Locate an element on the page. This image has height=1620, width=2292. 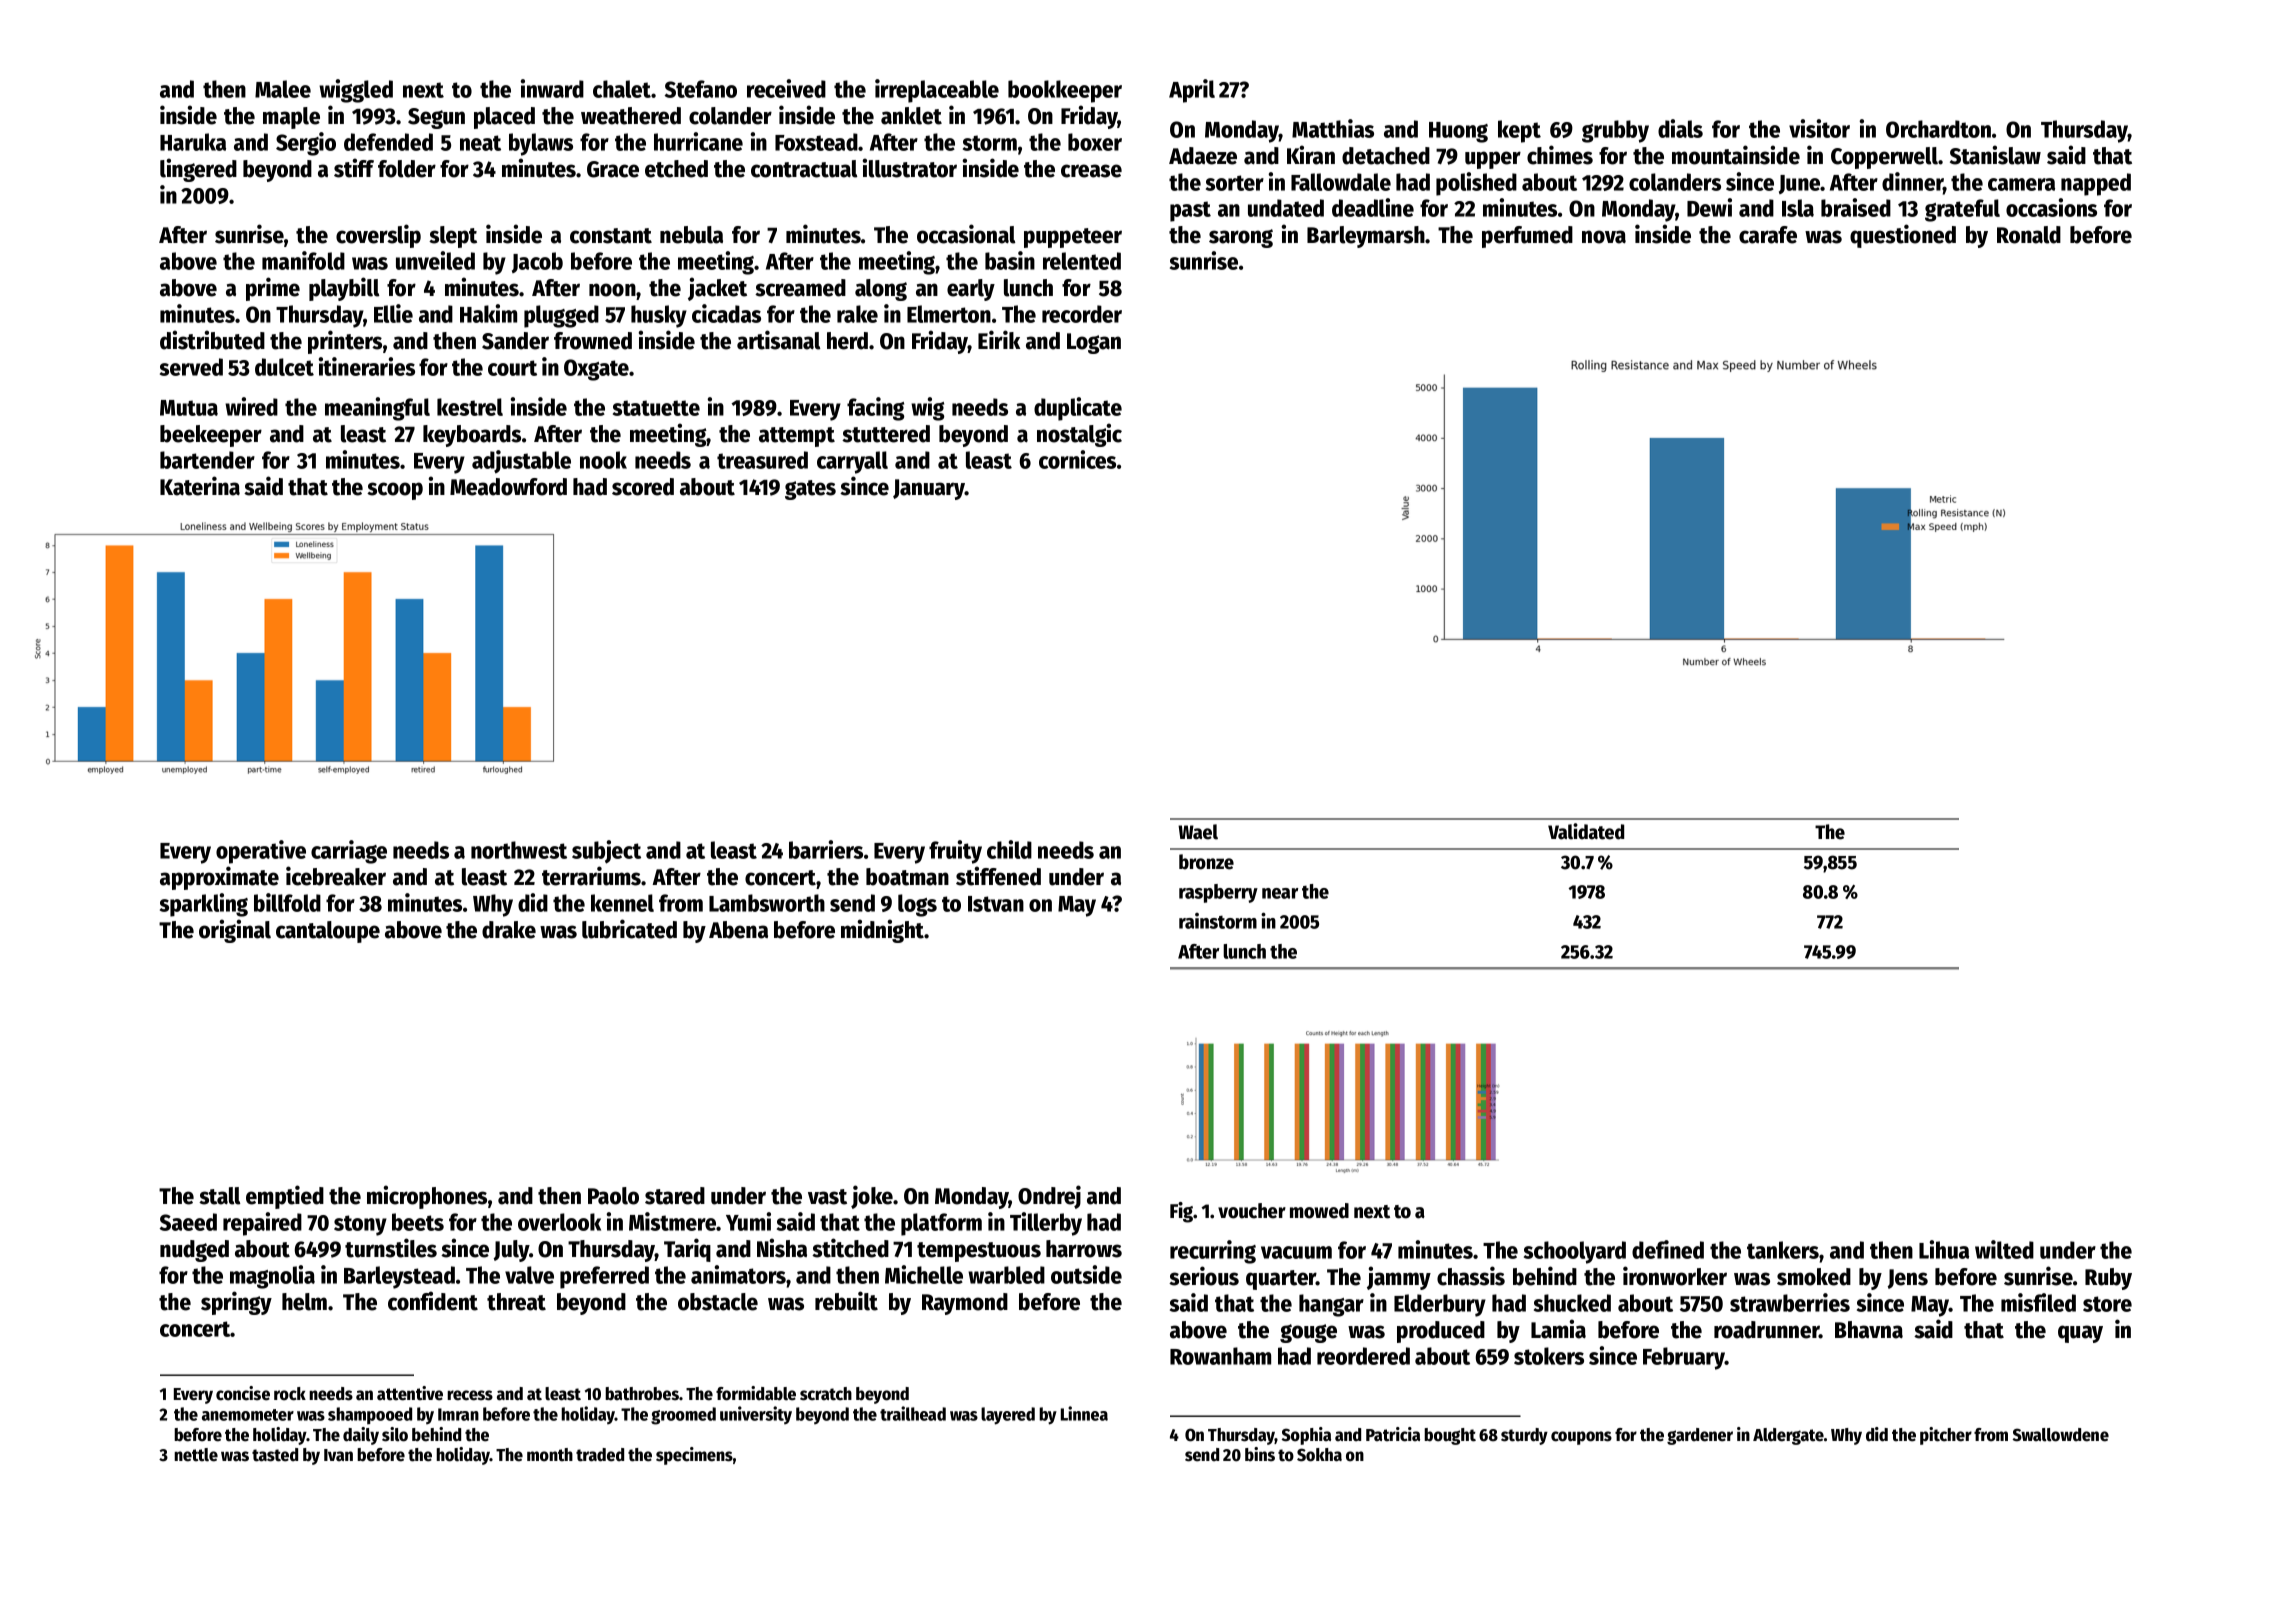
artisanal is located at coordinates (779, 340).
